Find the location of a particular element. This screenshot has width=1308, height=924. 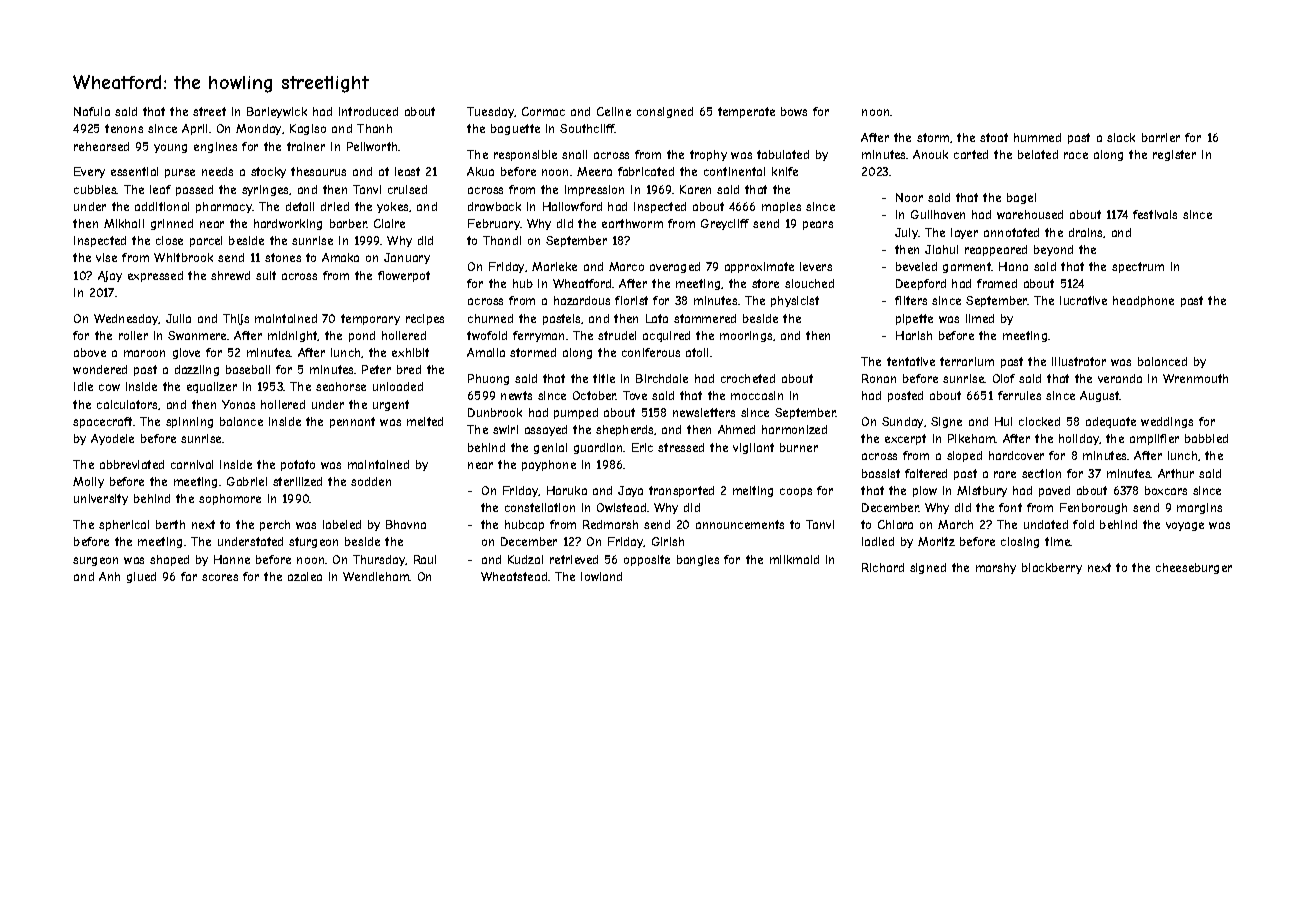

glued is located at coordinates (141, 577).
